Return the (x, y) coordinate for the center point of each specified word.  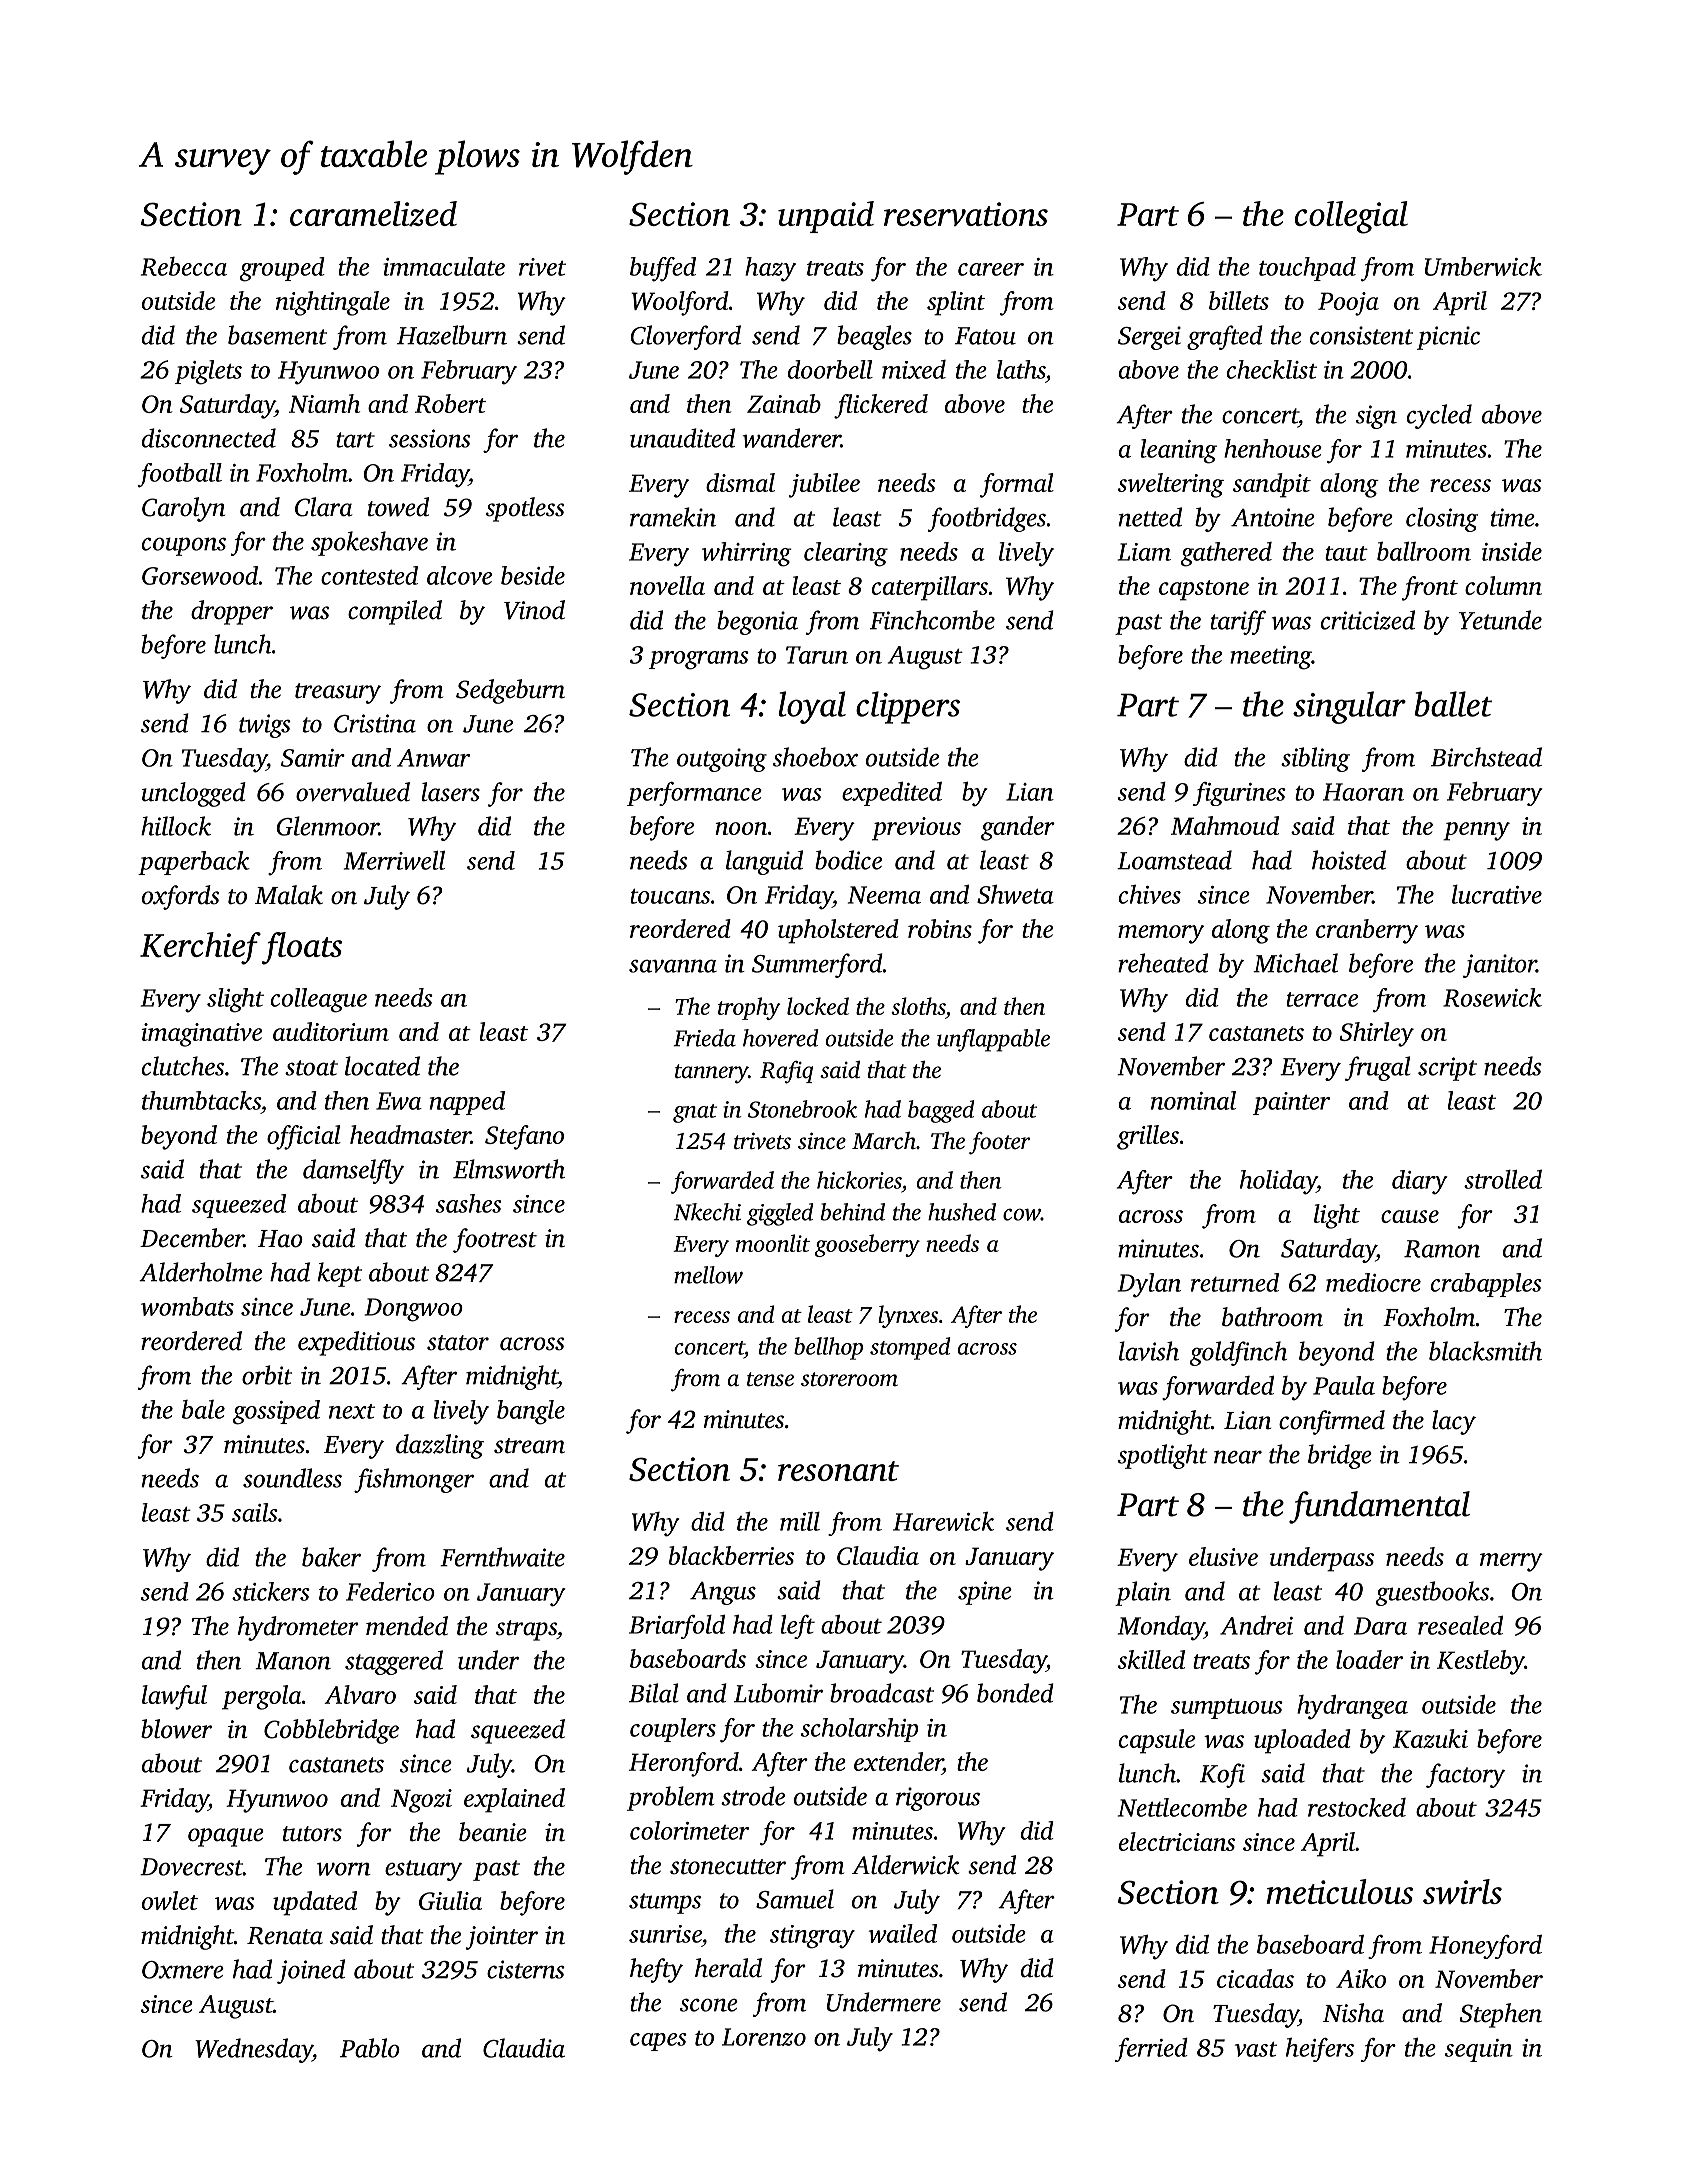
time (1513, 517)
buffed (663, 269)
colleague (319, 1000)
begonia (757, 622)
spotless (525, 509)
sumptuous (1227, 1709)
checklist (1272, 369)
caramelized (373, 214)
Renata (285, 1936)
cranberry (1367, 931)
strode (753, 1796)
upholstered (838, 931)
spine (985, 1593)
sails (255, 1512)
